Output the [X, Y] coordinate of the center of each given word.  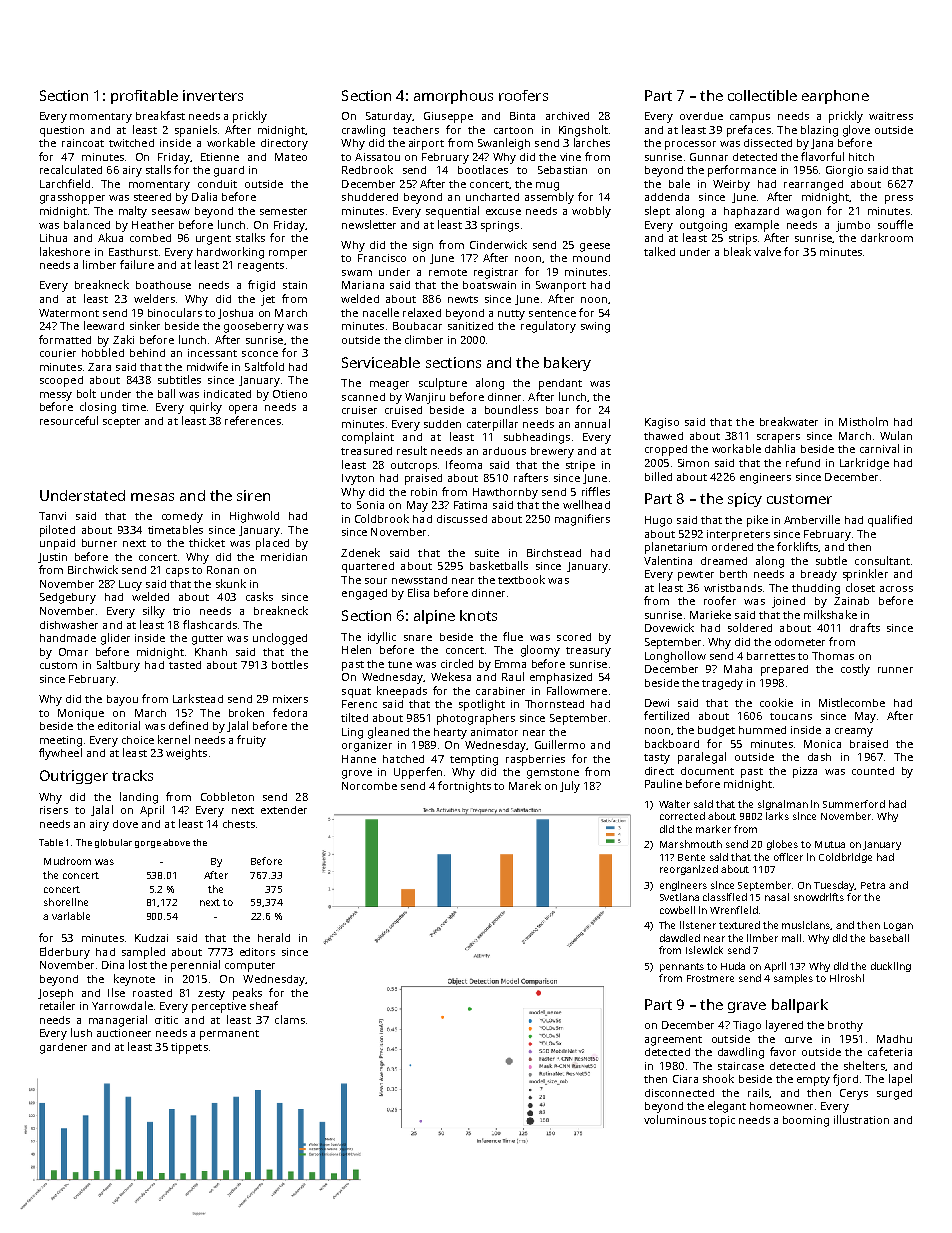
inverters [213, 95]
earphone [835, 97]
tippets [189, 1048]
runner [895, 670]
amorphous [453, 97]
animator [494, 732]
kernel [174, 739]
